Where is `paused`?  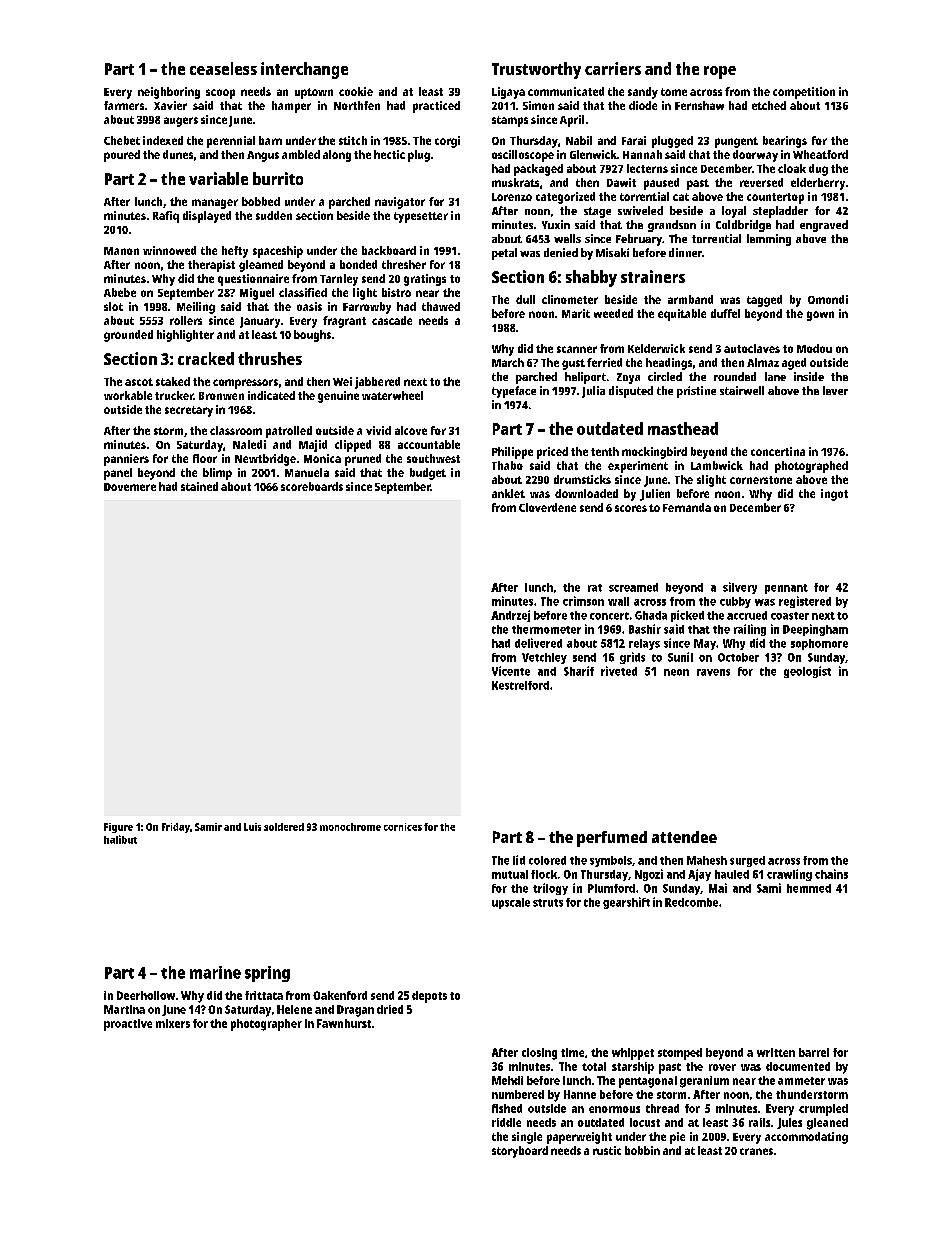 paused is located at coordinates (661, 184).
